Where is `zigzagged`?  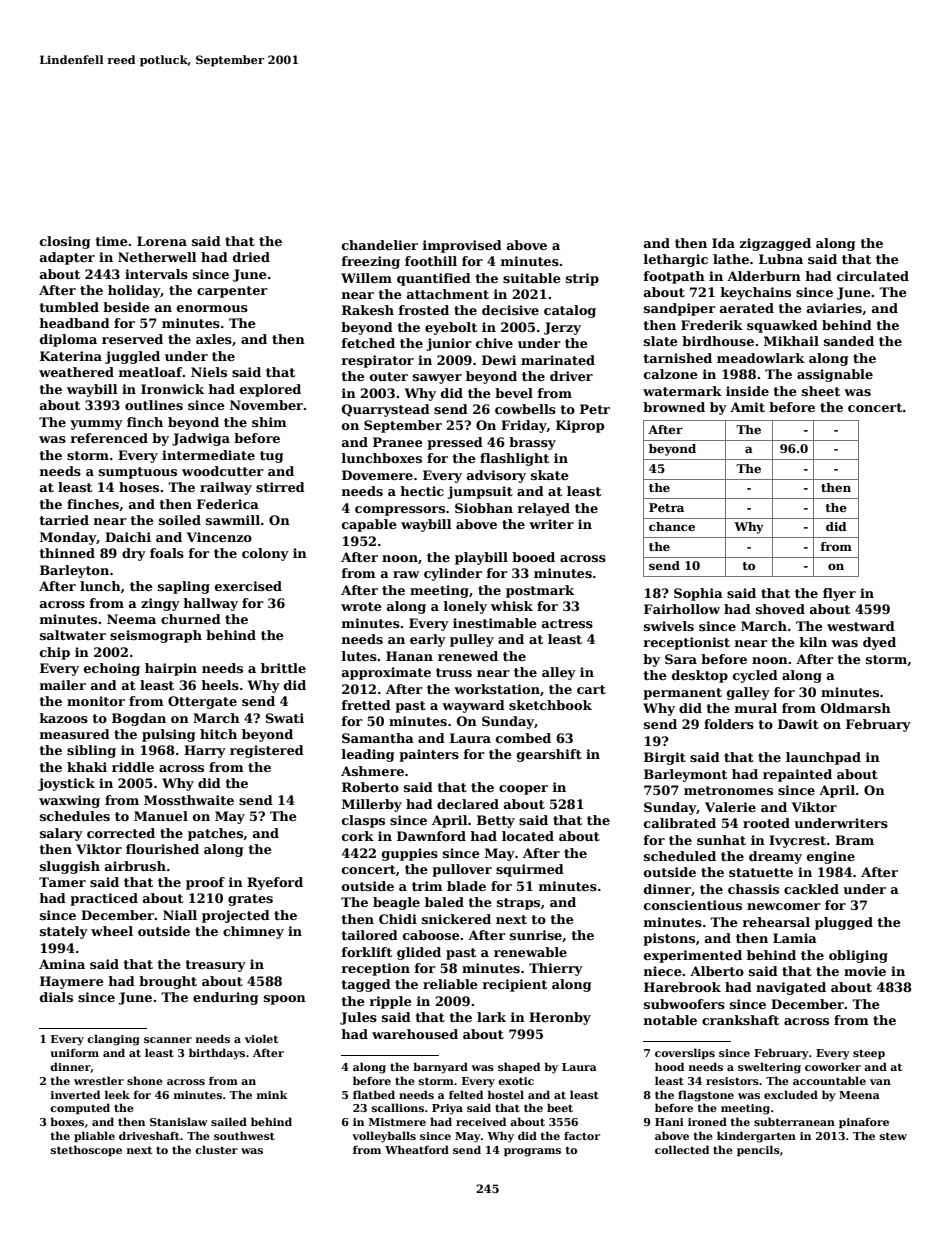 zigzagged is located at coordinates (775, 244).
